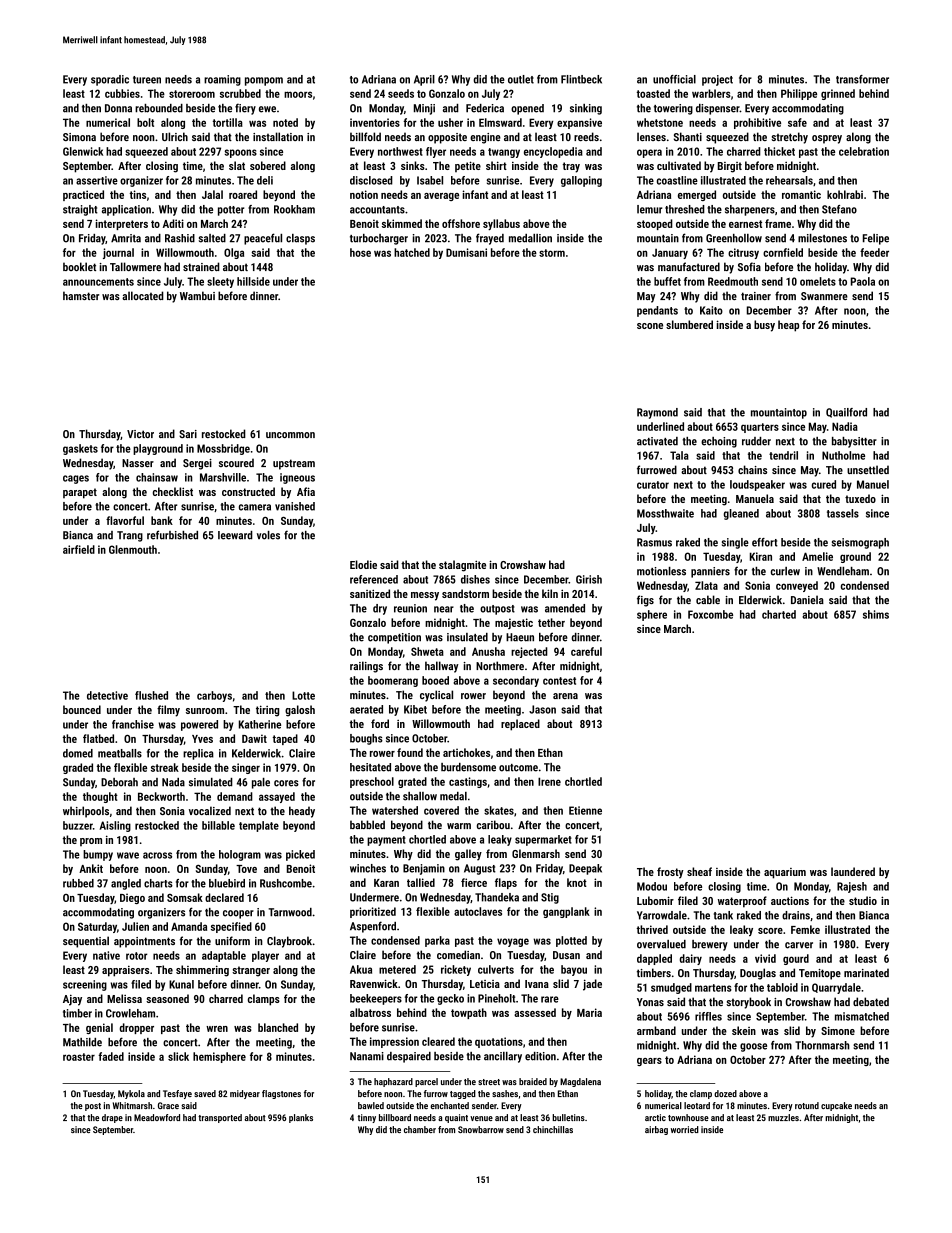 This document has height=1233, width=952. I want to click on wren, so click(217, 1029).
